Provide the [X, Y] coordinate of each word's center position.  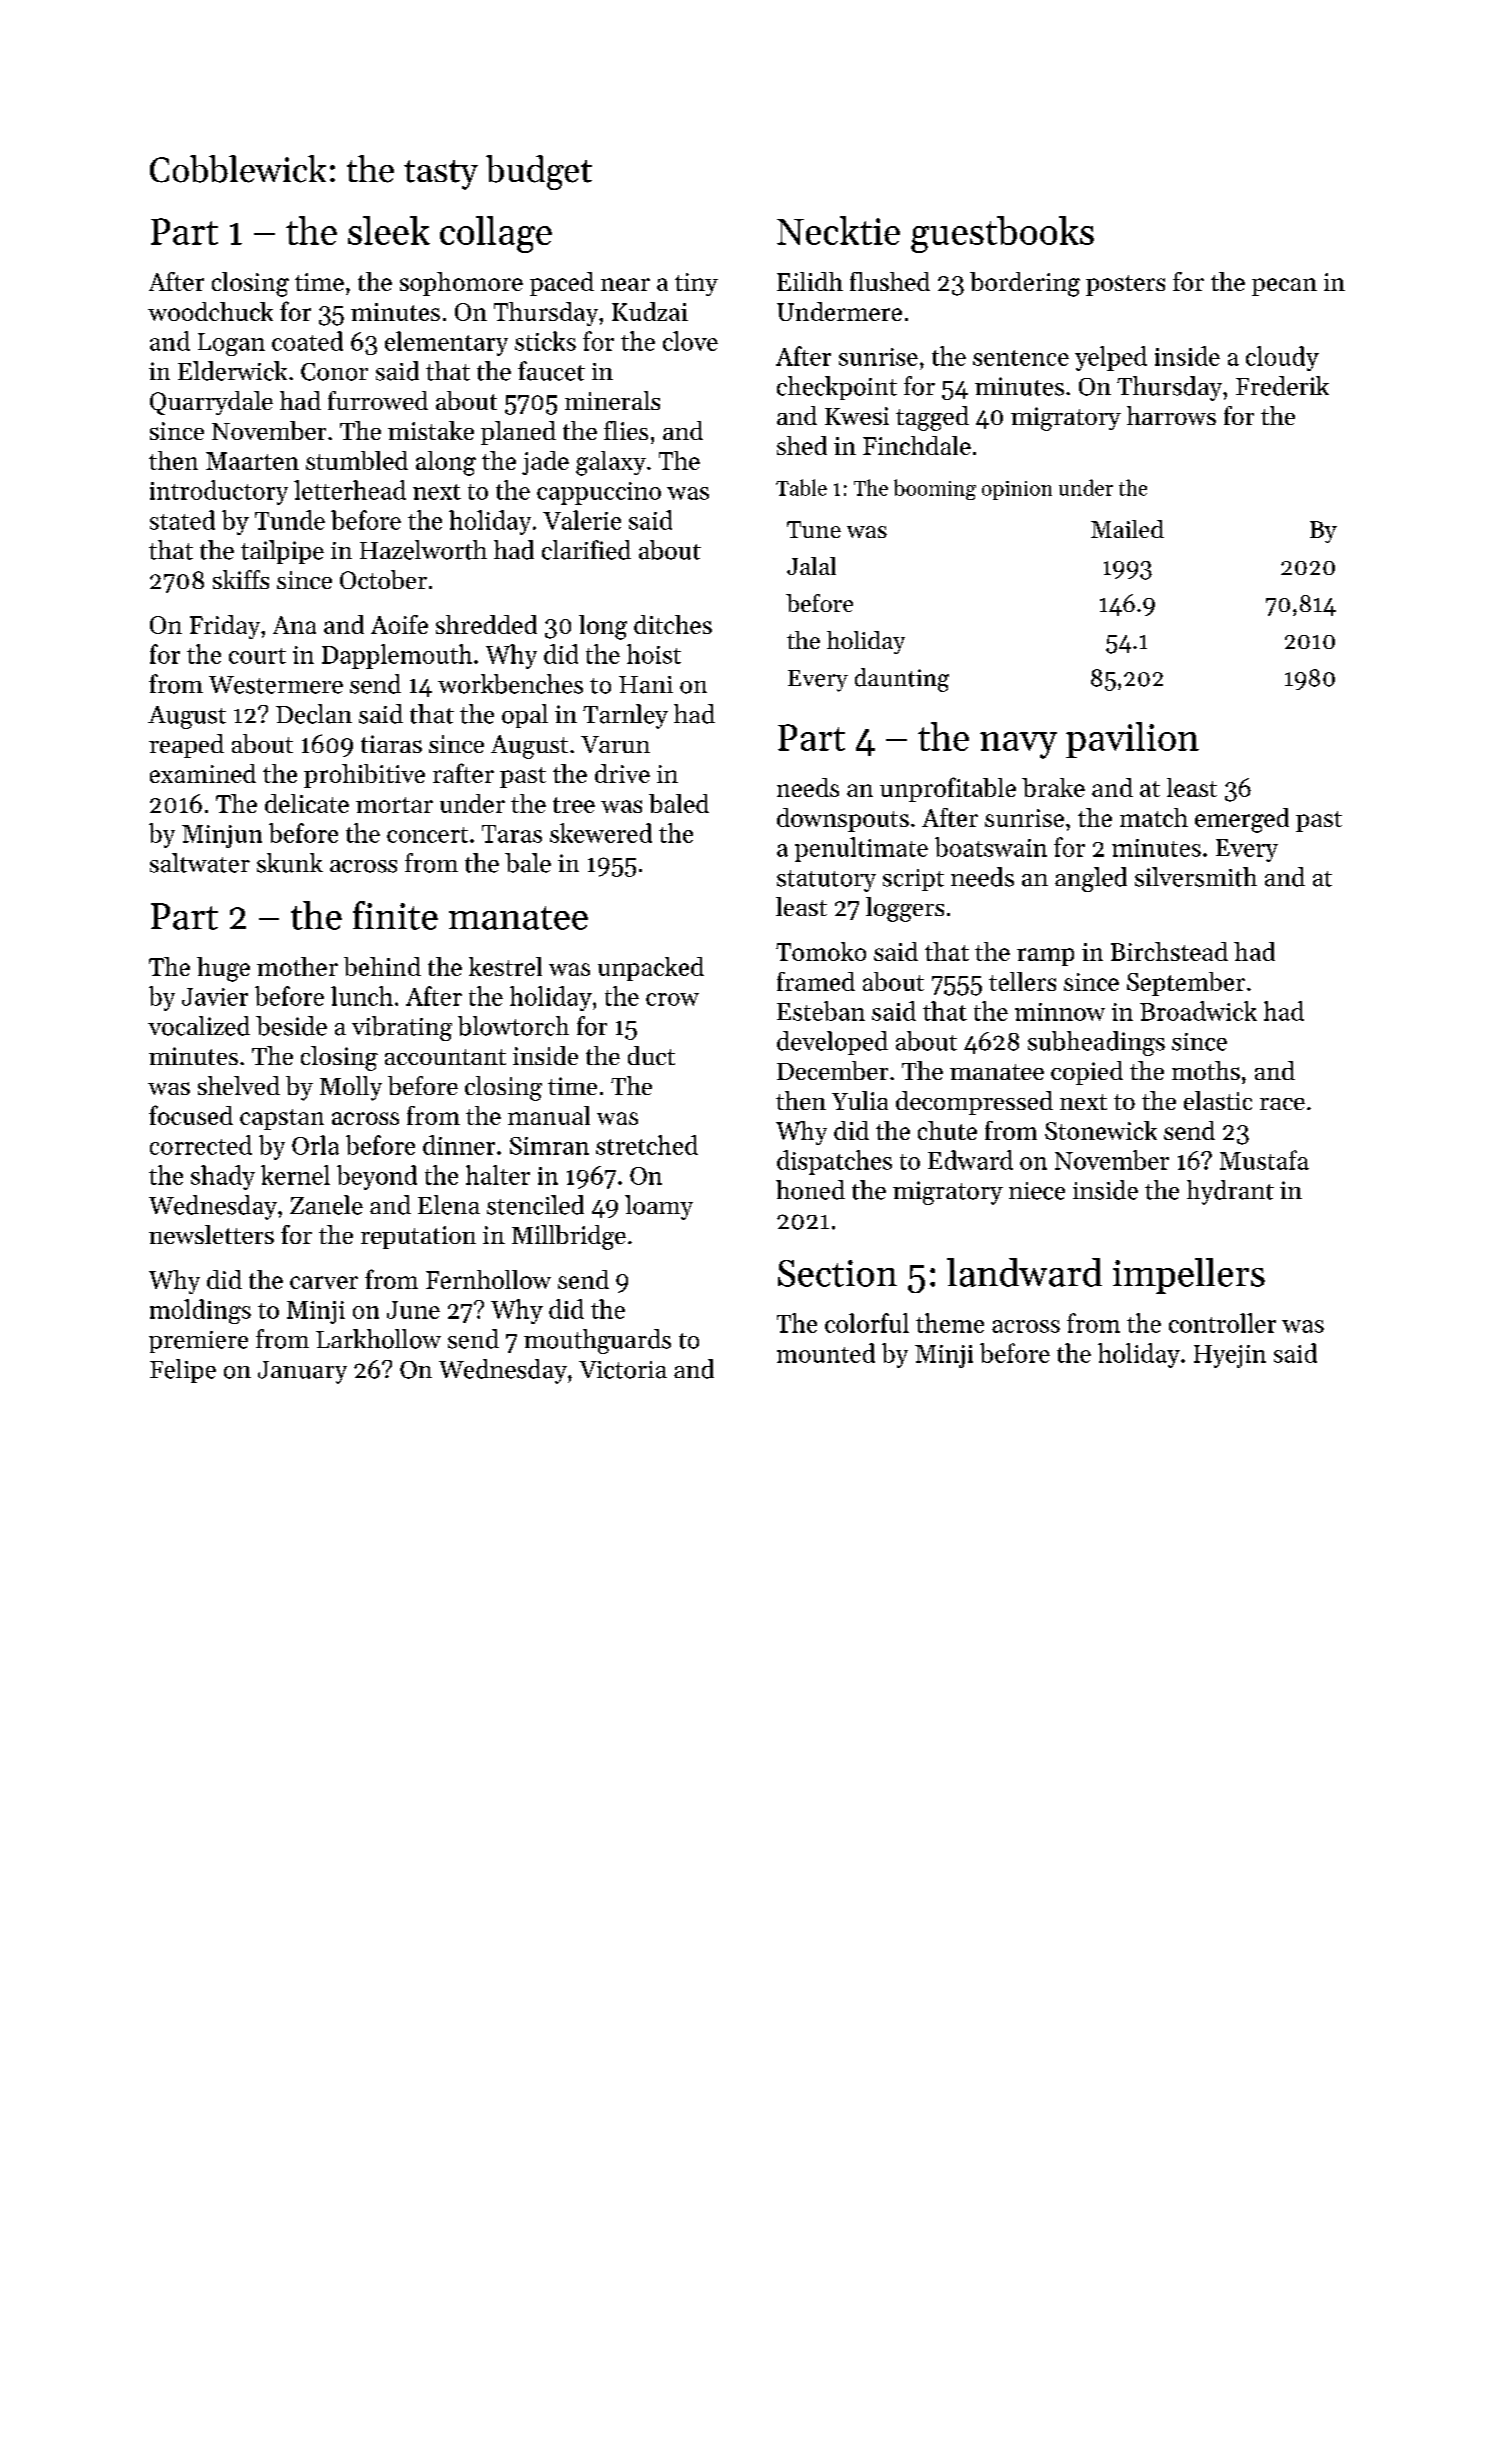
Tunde [290, 520]
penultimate [861, 849]
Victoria [623, 1370]
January [302, 1372]
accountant [445, 1057]
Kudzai [650, 311]
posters [1125, 285]
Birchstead [1169, 951]
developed [832, 1043]
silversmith [1196, 877]
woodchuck [210, 311]
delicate [307, 803]
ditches [673, 624]
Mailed [1127, 529]
